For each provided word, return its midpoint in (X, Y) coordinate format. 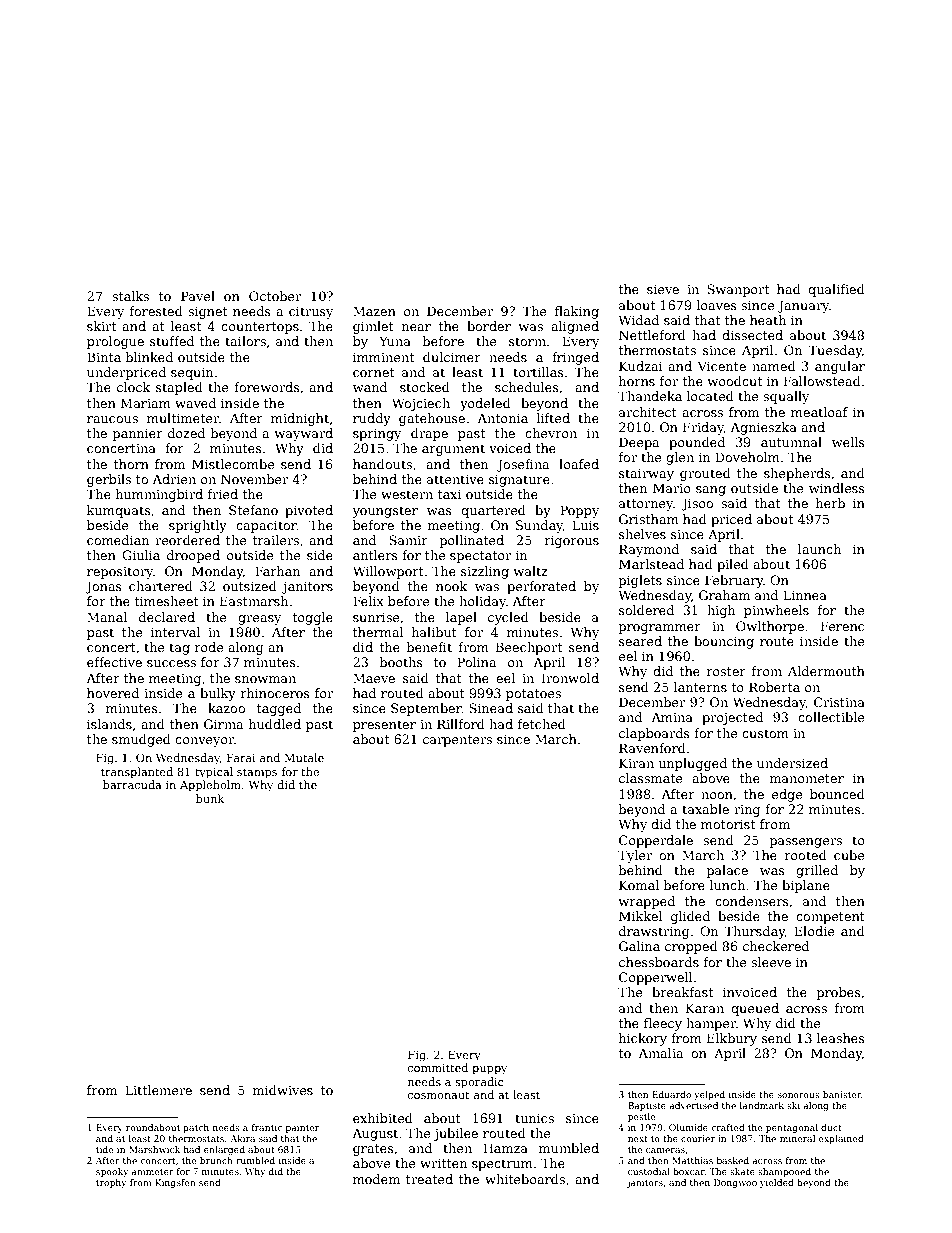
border (489, 326)
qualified (836, 290)
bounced (837, 794)
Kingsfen (175, 1183)
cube (849, 855)
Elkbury (732, 1039)
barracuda (132, 784)
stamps (257, 773)
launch (819, 549)
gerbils (109, 480)
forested (156, 311)
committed (438, 1067)
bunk (210, 798)
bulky (218, 694)
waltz (530, 571)
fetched (542, 724)
